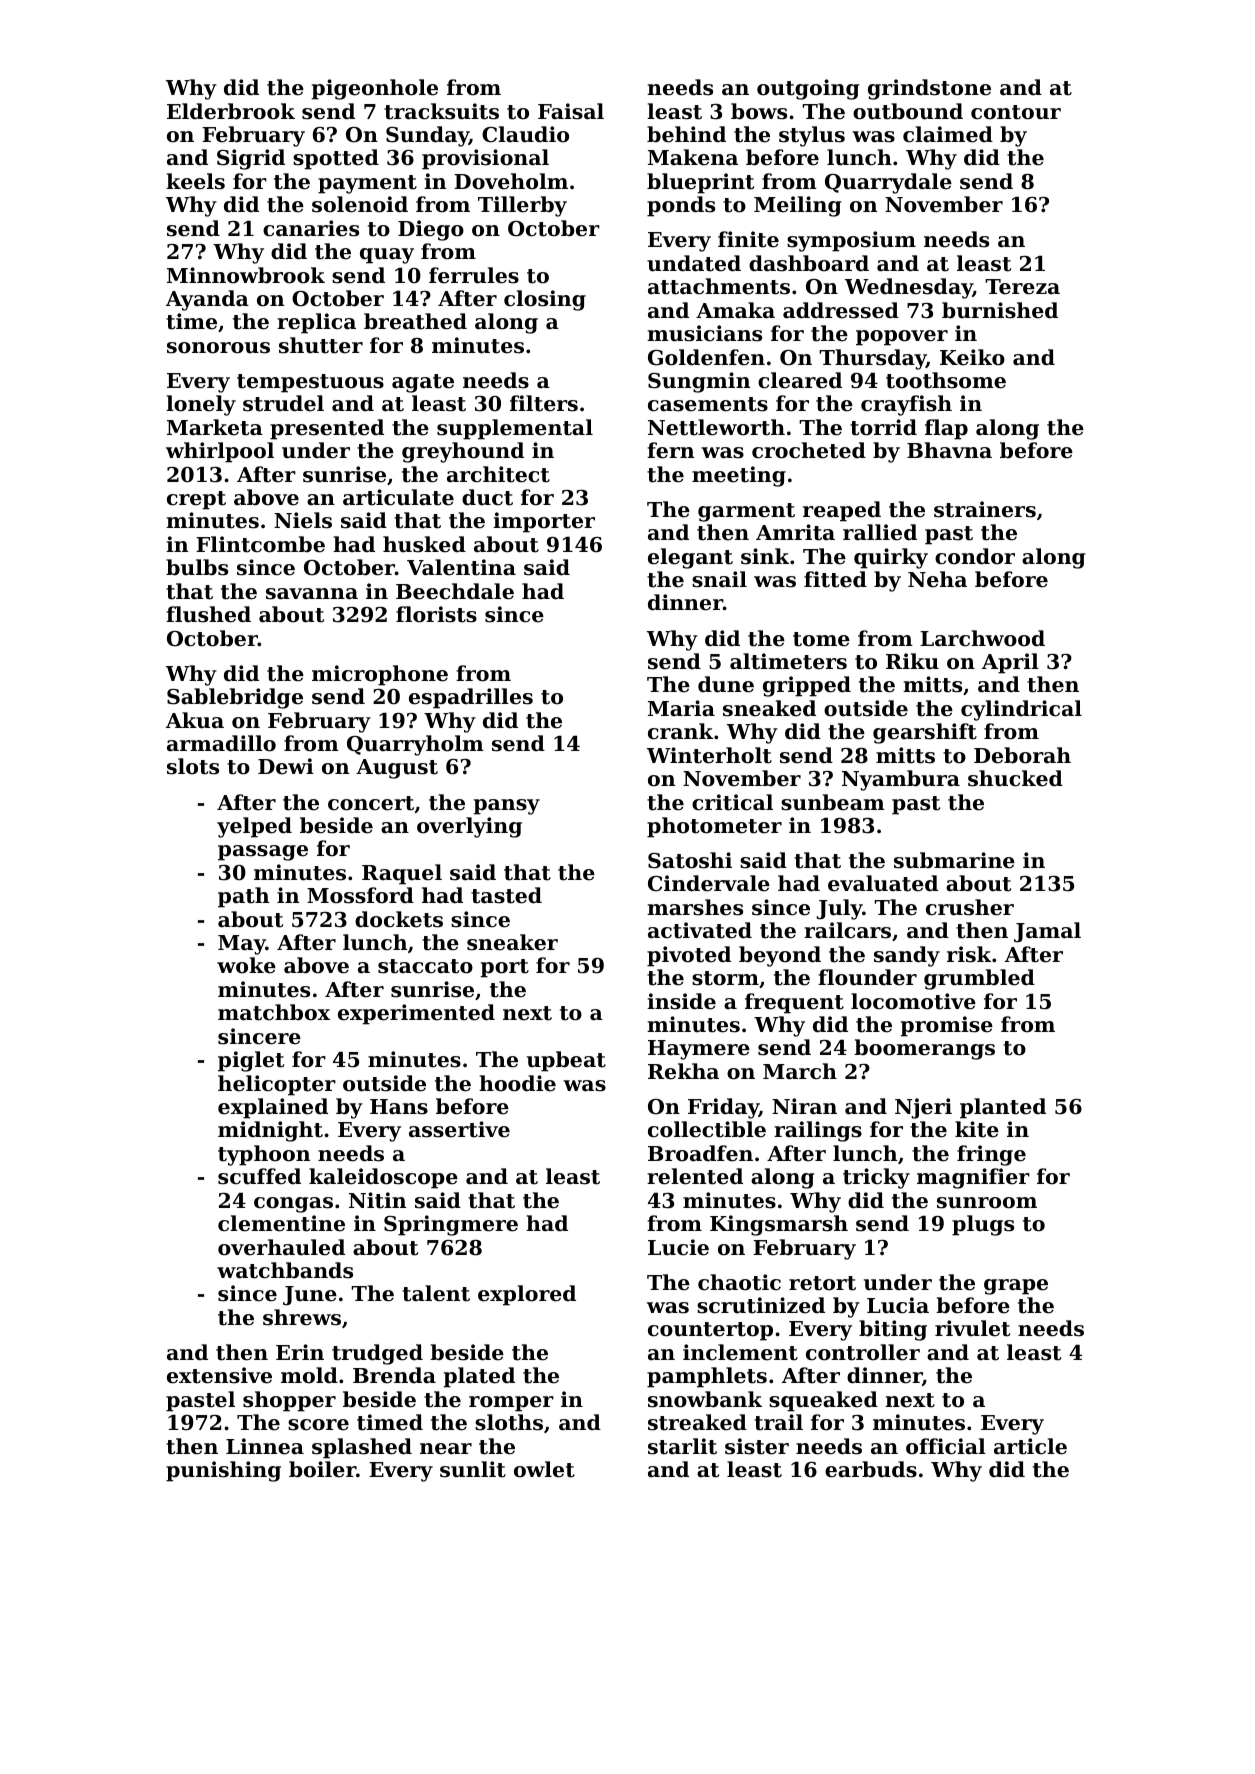 The image size is (1255, 1774). I want to click on pigeonhole, so click(374, 89).
